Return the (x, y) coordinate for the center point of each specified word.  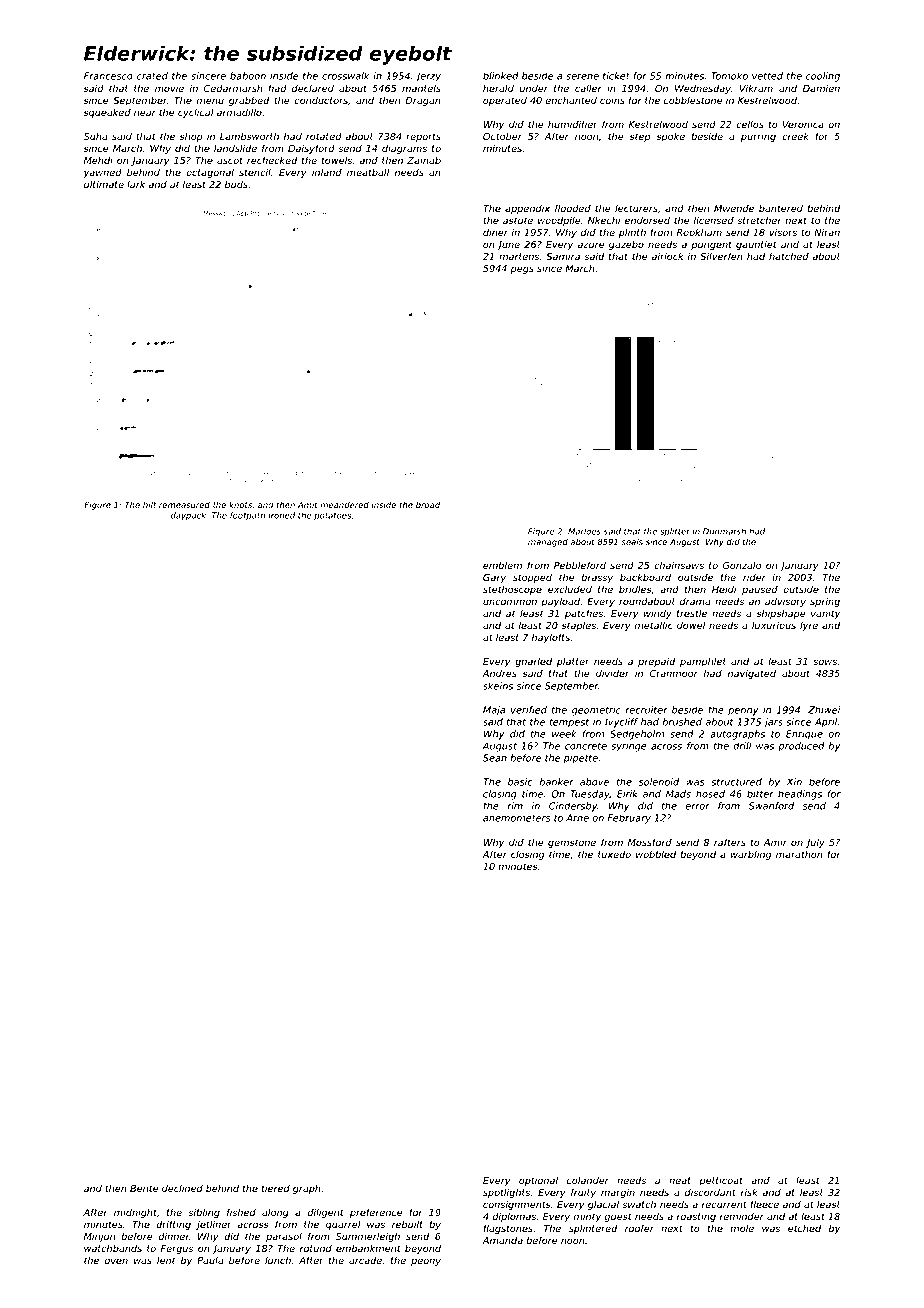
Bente (144, 1188)
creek (795, 136)
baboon (248, 76)
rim (515, 806)
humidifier (573, 124)
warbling (751, 855)
